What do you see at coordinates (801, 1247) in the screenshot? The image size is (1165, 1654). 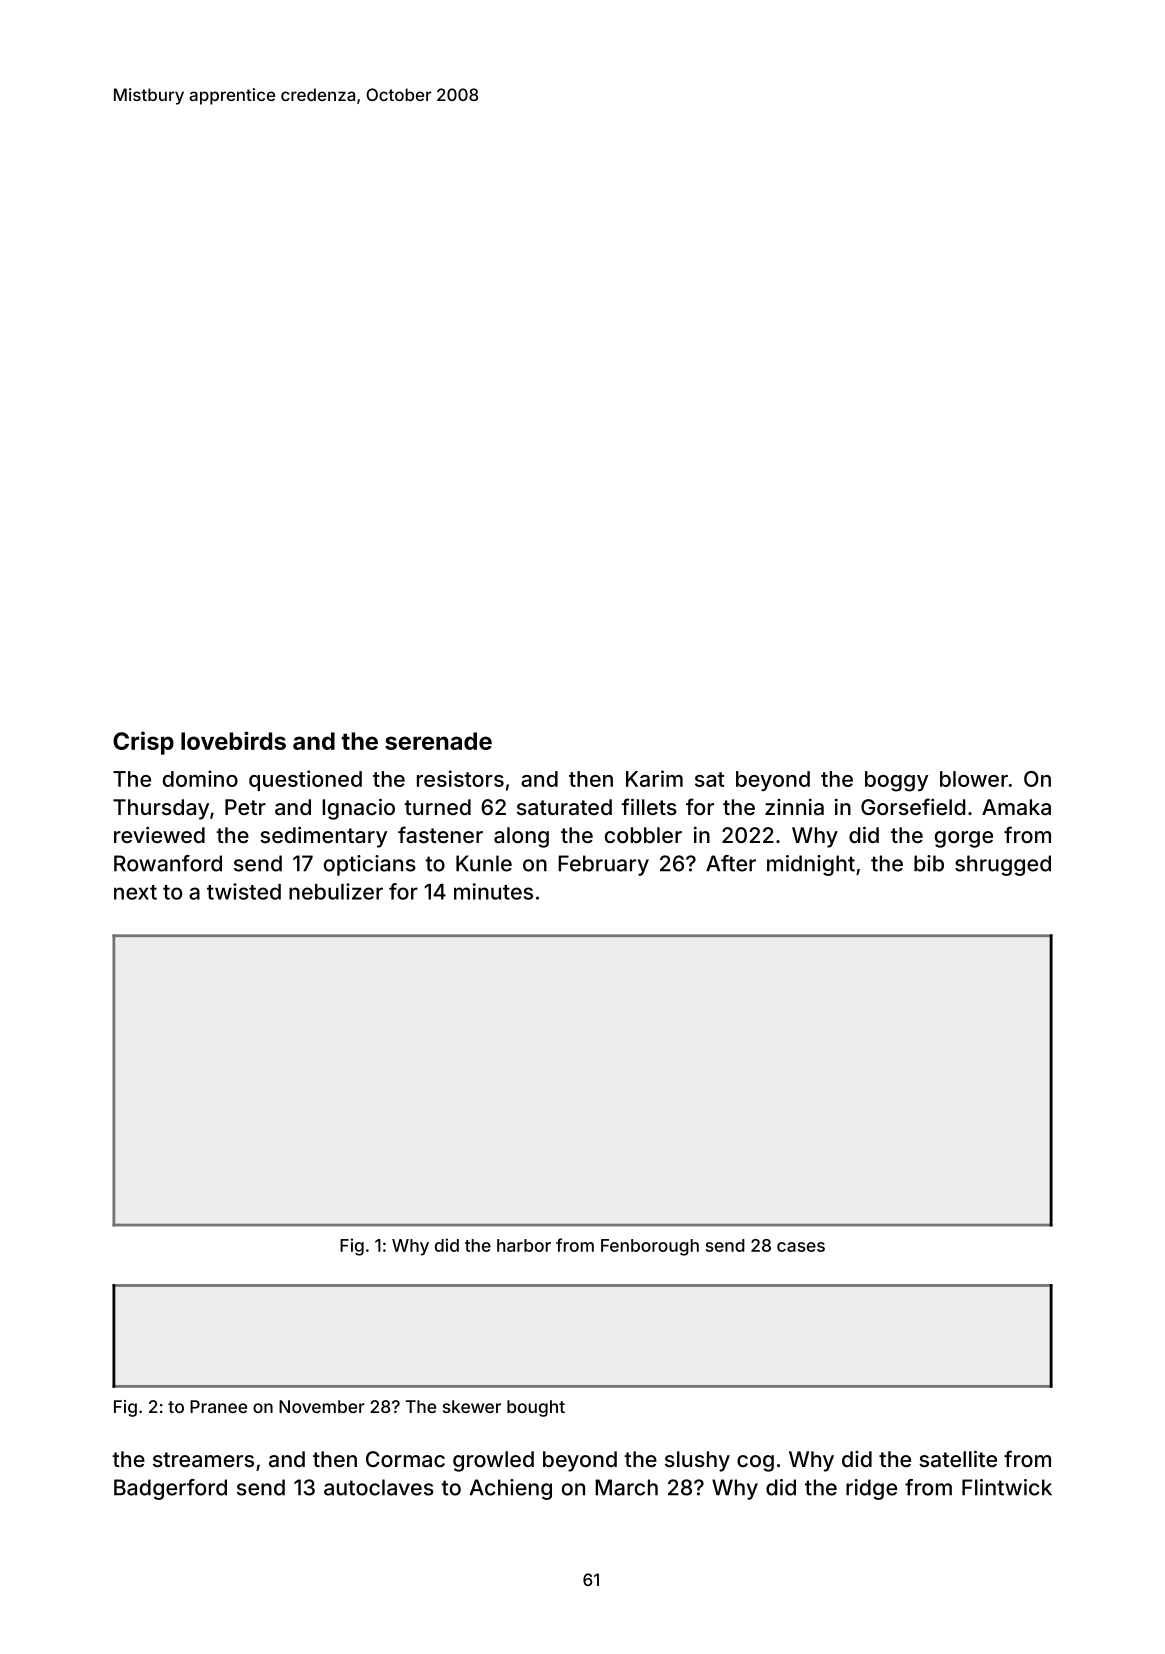 I see `cases` at bounding box center [801, 1247].
